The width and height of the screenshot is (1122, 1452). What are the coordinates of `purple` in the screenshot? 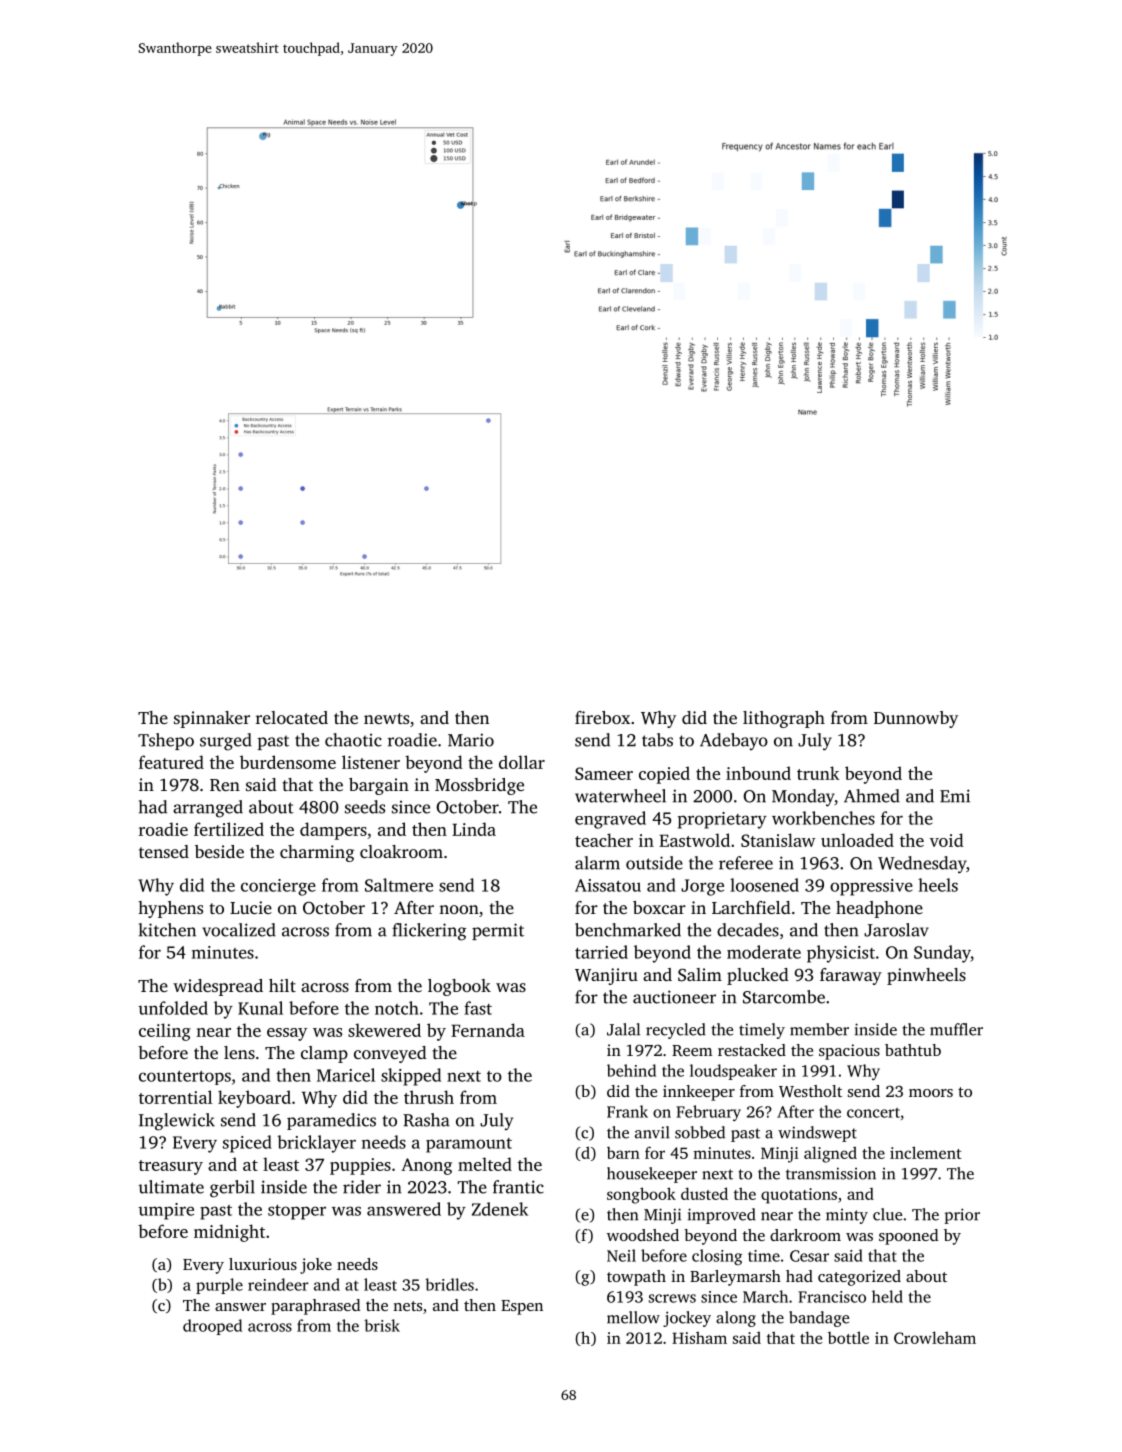 It's located at (219, 1286).
